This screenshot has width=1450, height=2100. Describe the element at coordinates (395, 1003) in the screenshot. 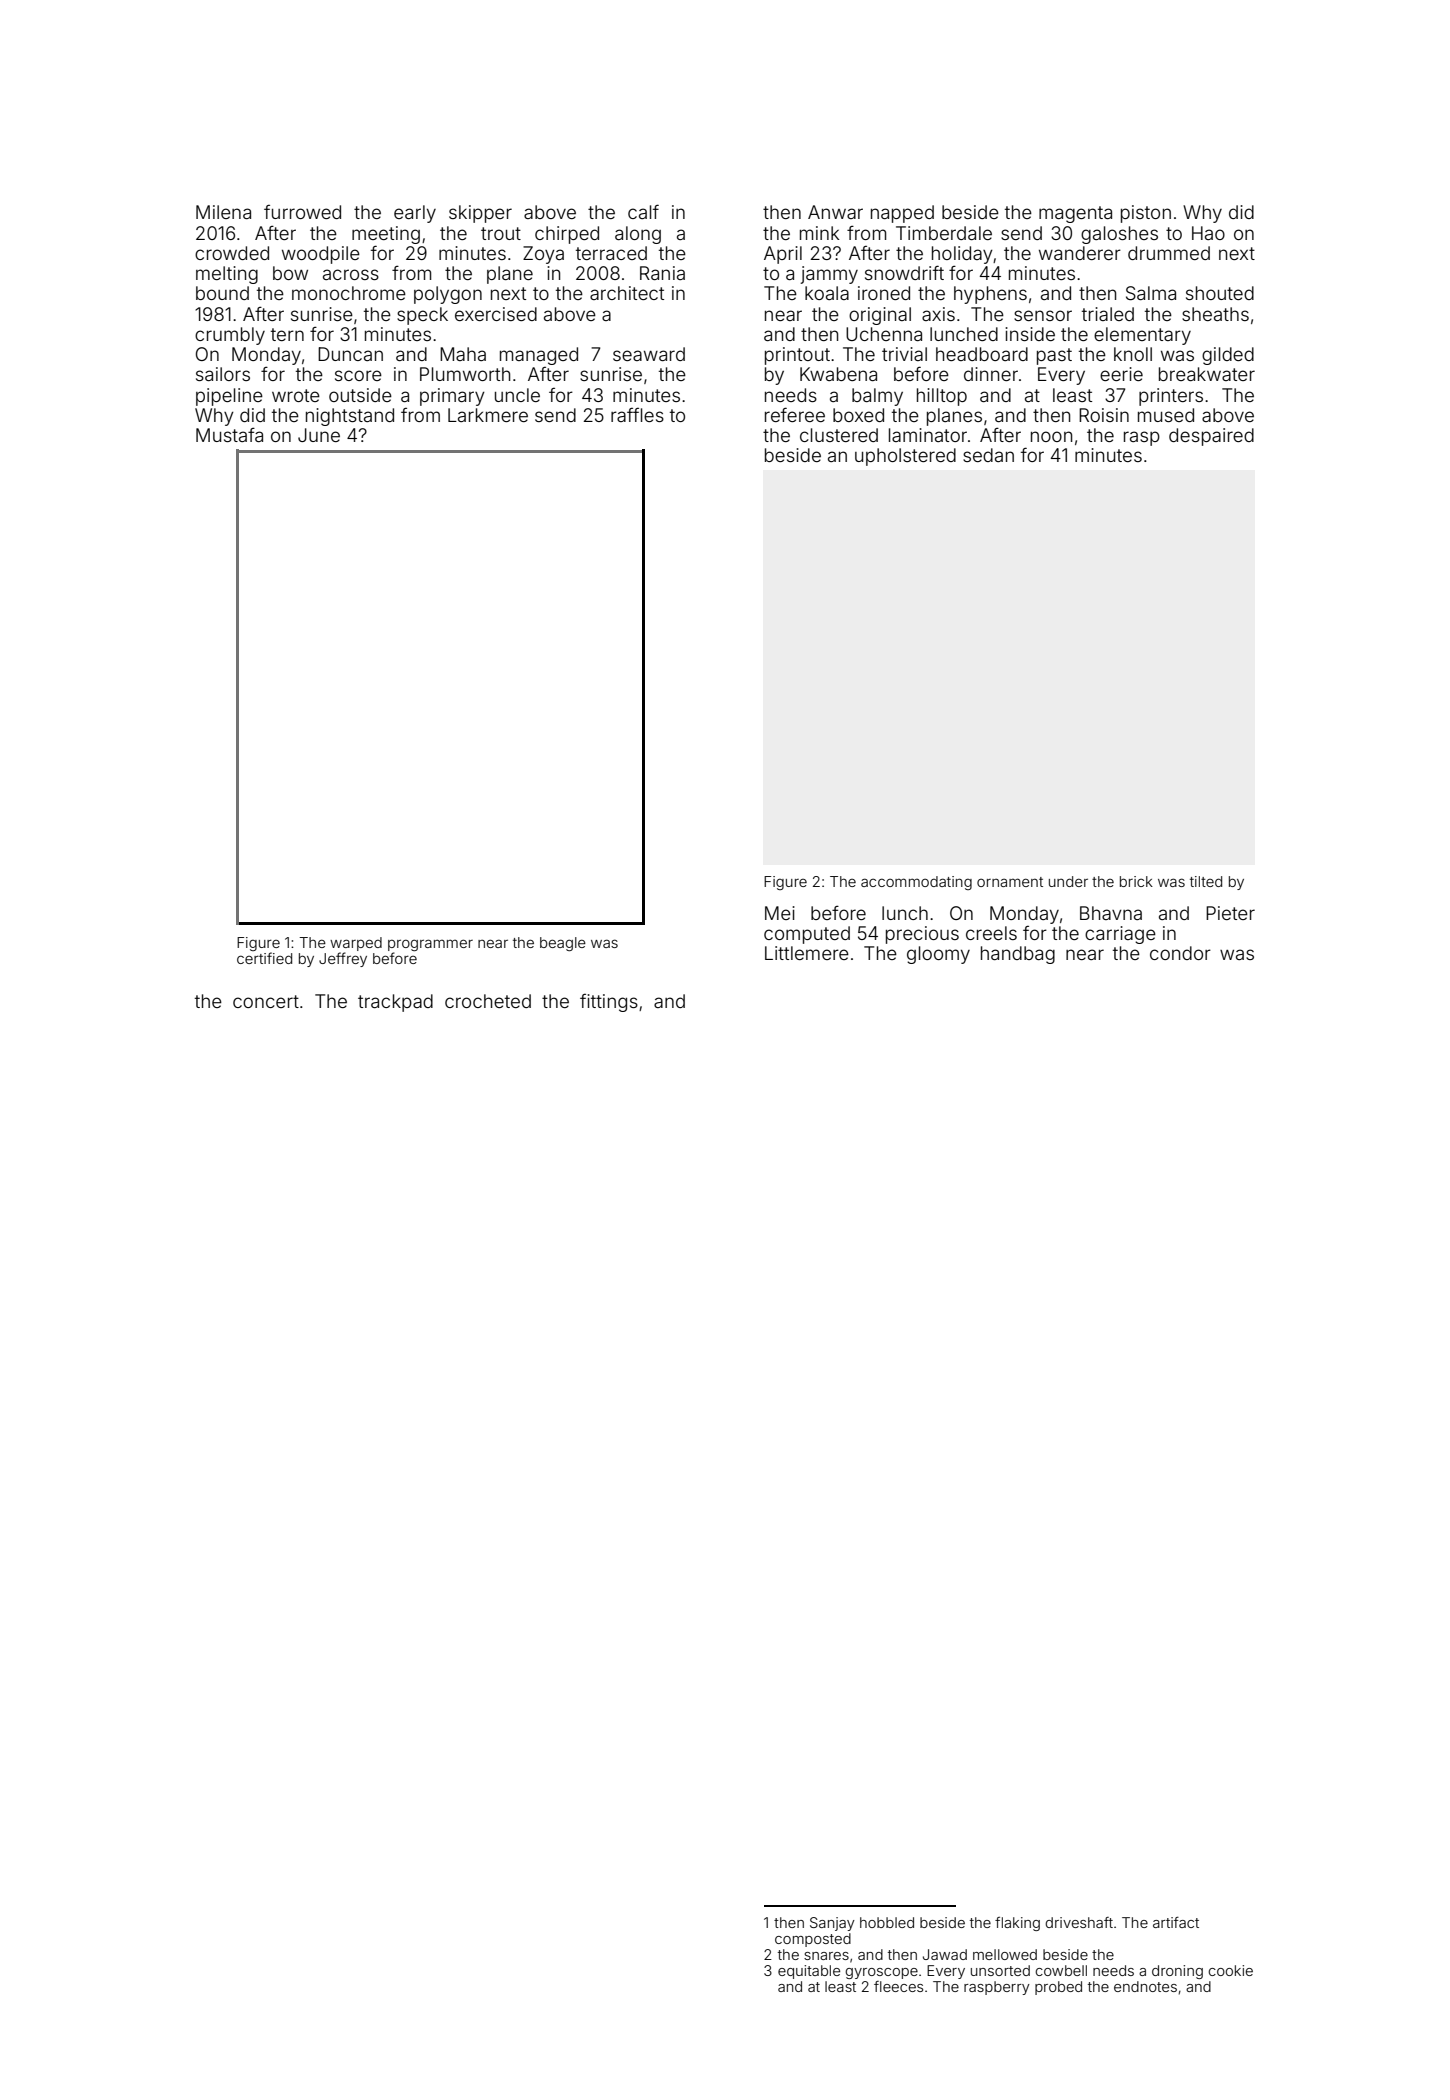

I see `trackpad` at that location.
